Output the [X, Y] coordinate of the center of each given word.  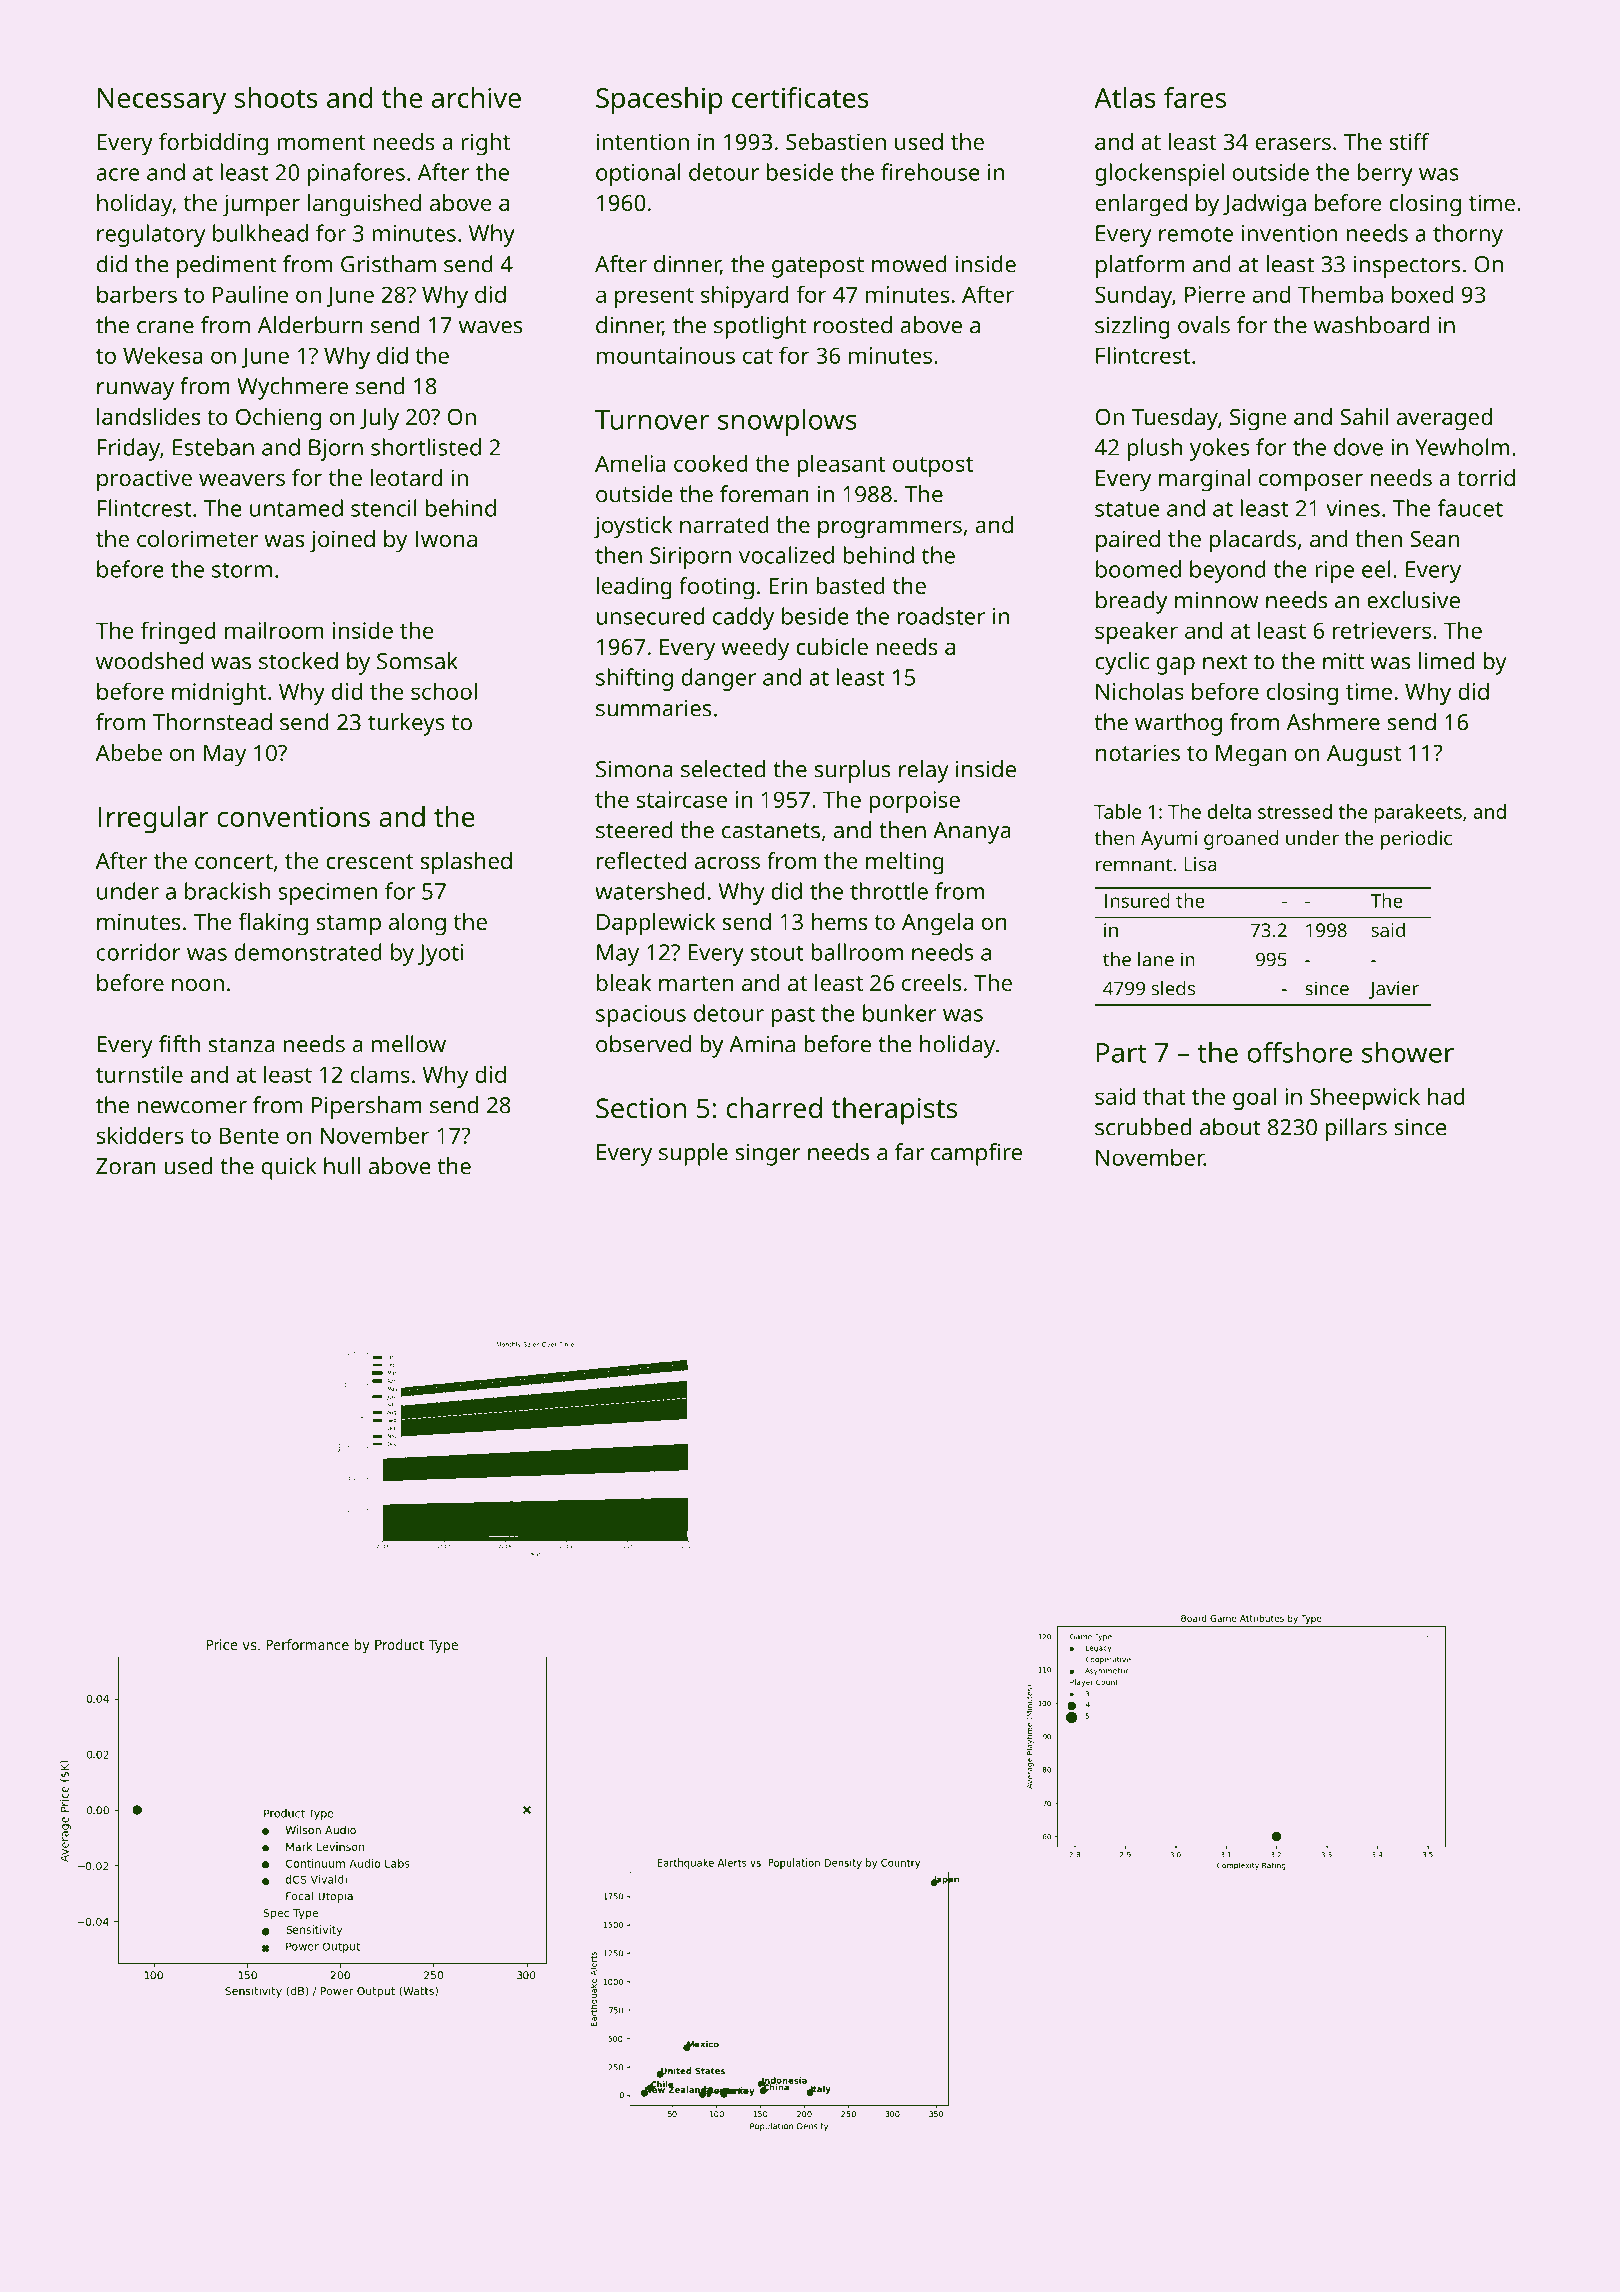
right [485, 144]
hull [342, 1166]
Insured [1137, 900]
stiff [1409, 141]
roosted [853, 325]
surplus [852, 771]
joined [342, 541]
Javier [1394, 990]
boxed [1422, 294]
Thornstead [212, 722]
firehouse [930, 172]
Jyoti [440, 955]
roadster [941, 616]
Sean [1434, 539]
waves [491, 327]
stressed [1295, 811]
